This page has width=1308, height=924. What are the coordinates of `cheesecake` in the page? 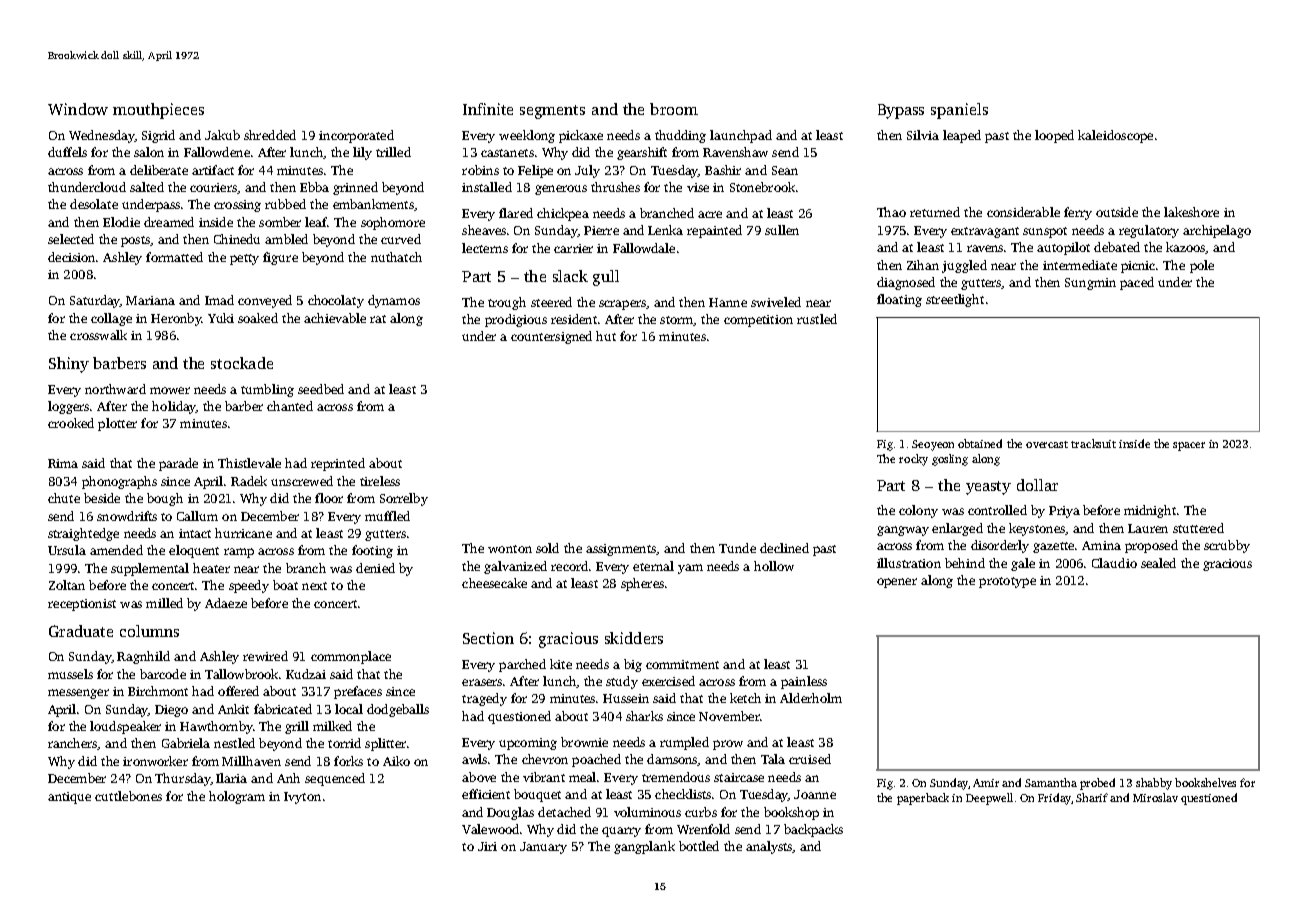 It's located at (494, 583).
